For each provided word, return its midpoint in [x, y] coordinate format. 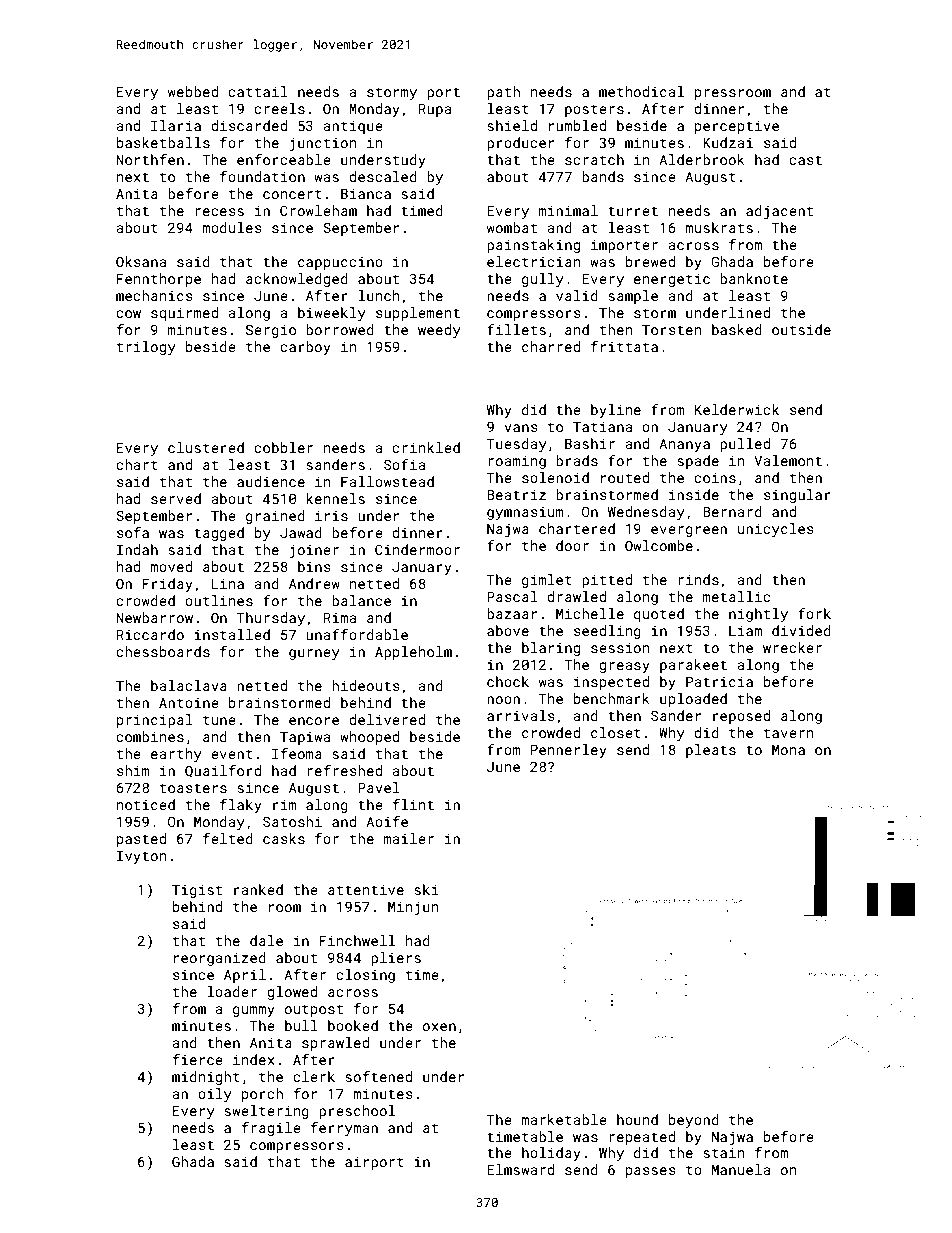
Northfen [150, 159]
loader [232, 991]
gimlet [547, 581]
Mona [788, 750]
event [232, 754]
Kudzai [728, 142]
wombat [512, 227]
